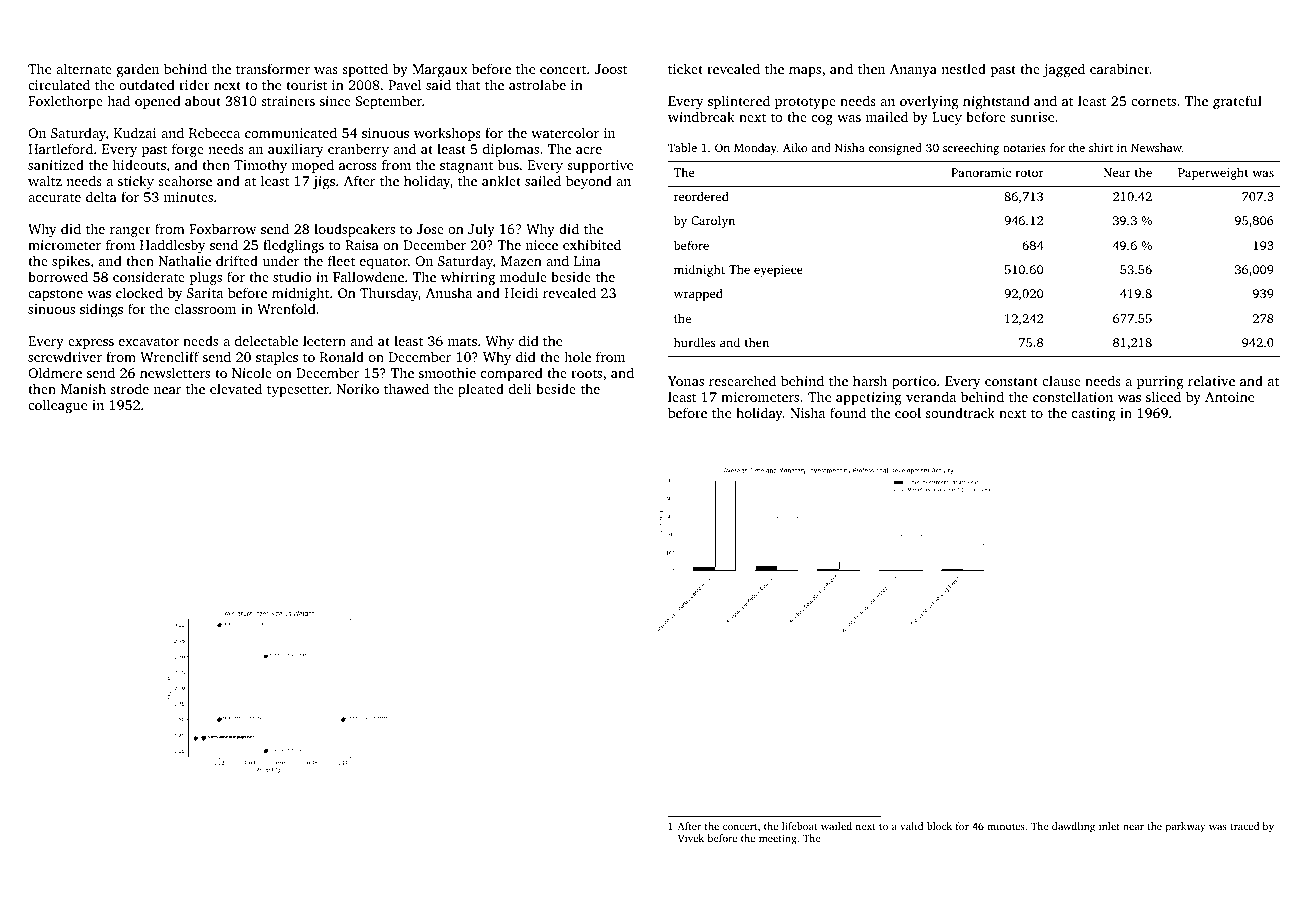 The width and height of the document is (1308, 924). Describe the element at coordinates (1094, 414) in the document. I see `casting` at that location.
